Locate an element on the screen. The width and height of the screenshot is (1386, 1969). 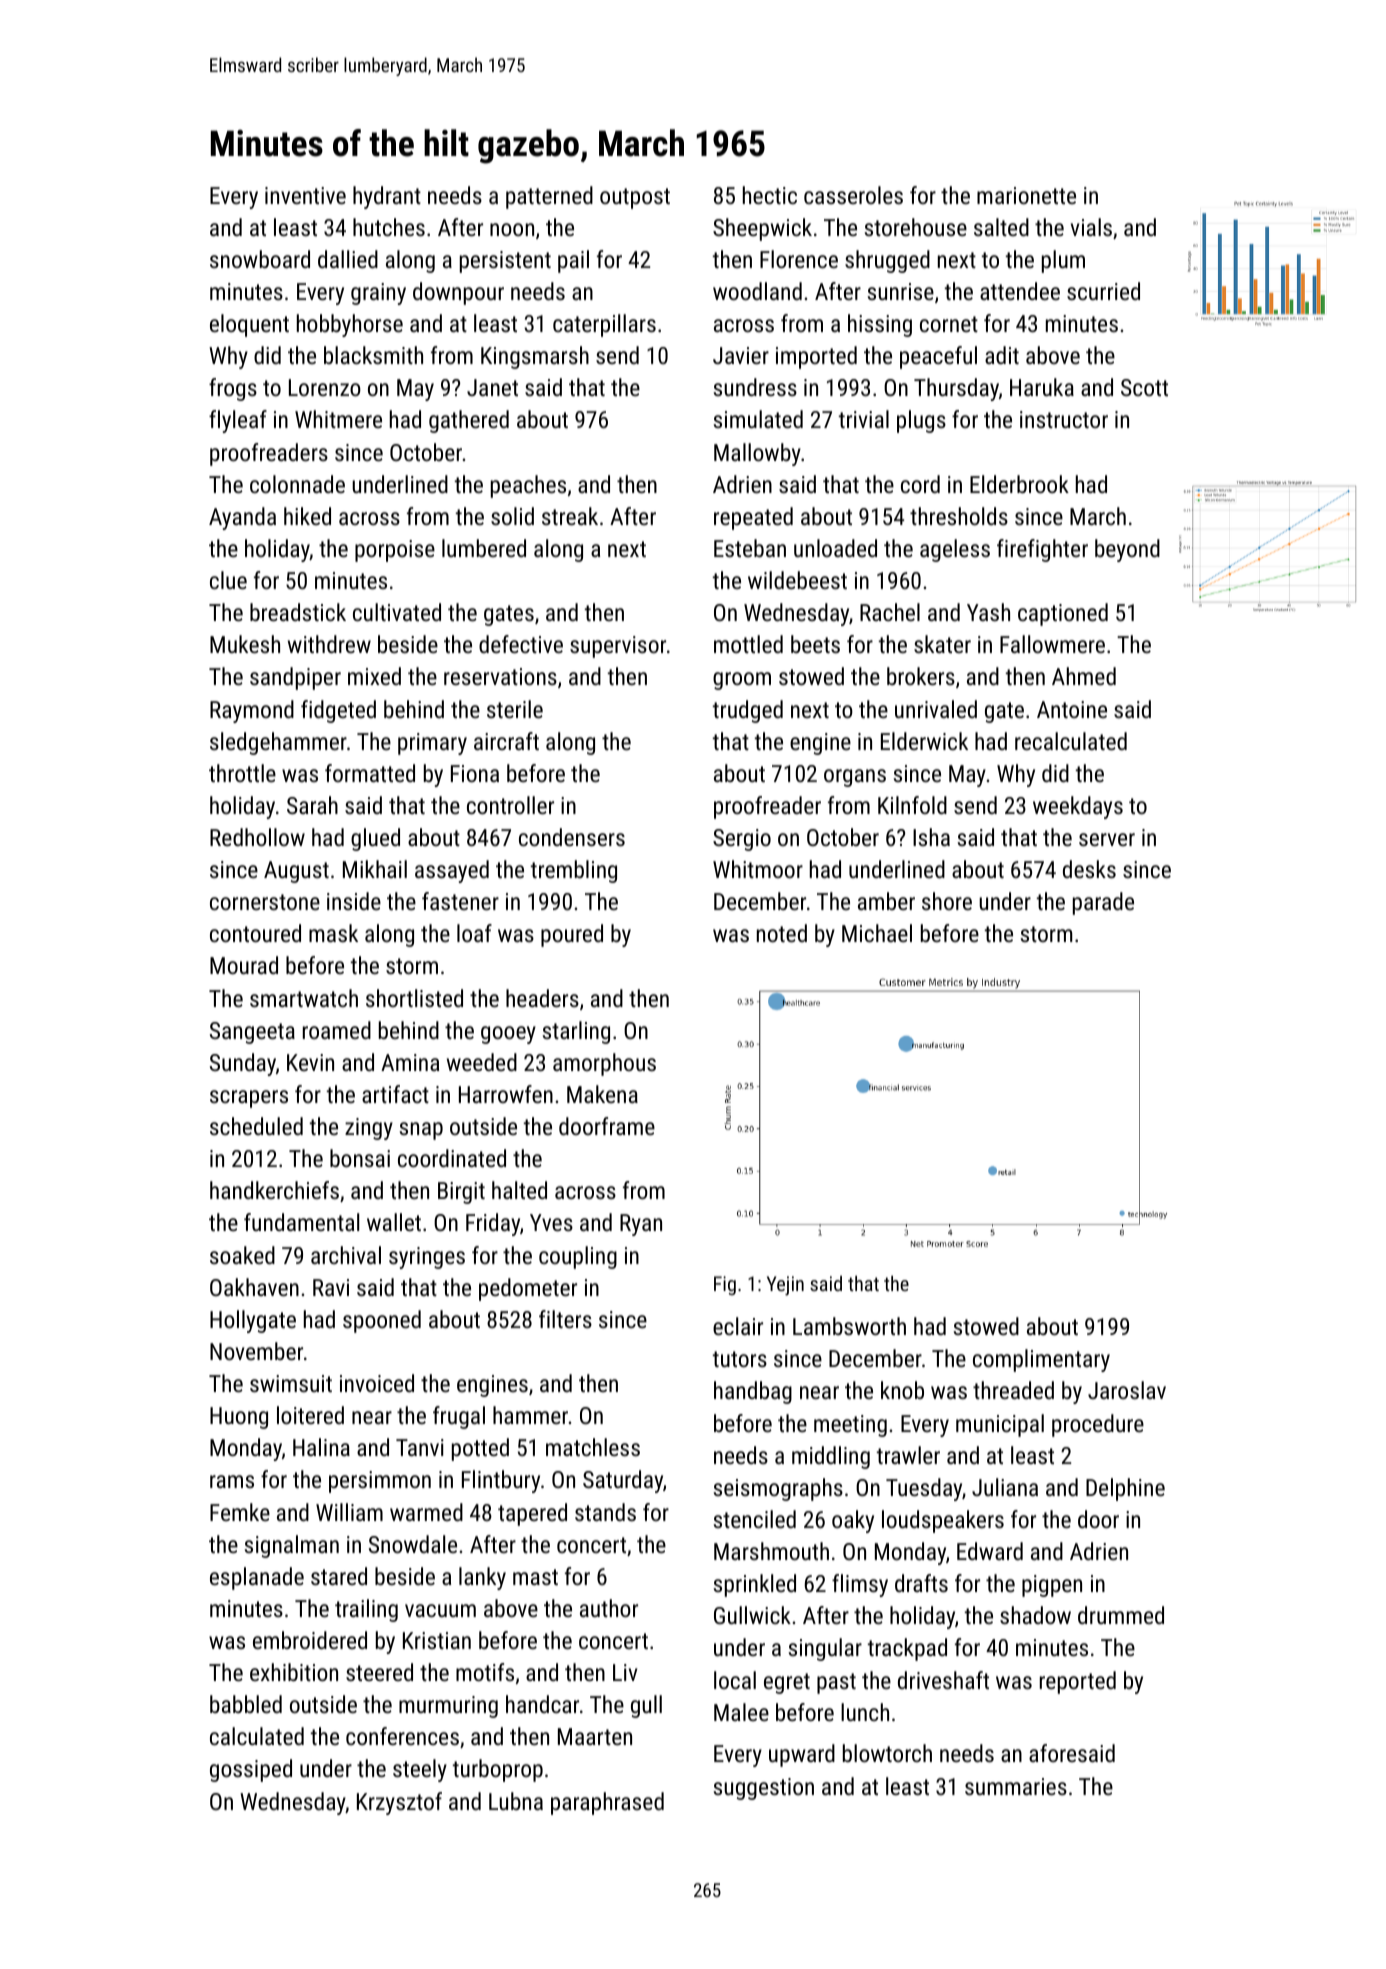
hectic is located at coordinates (770, 195).
